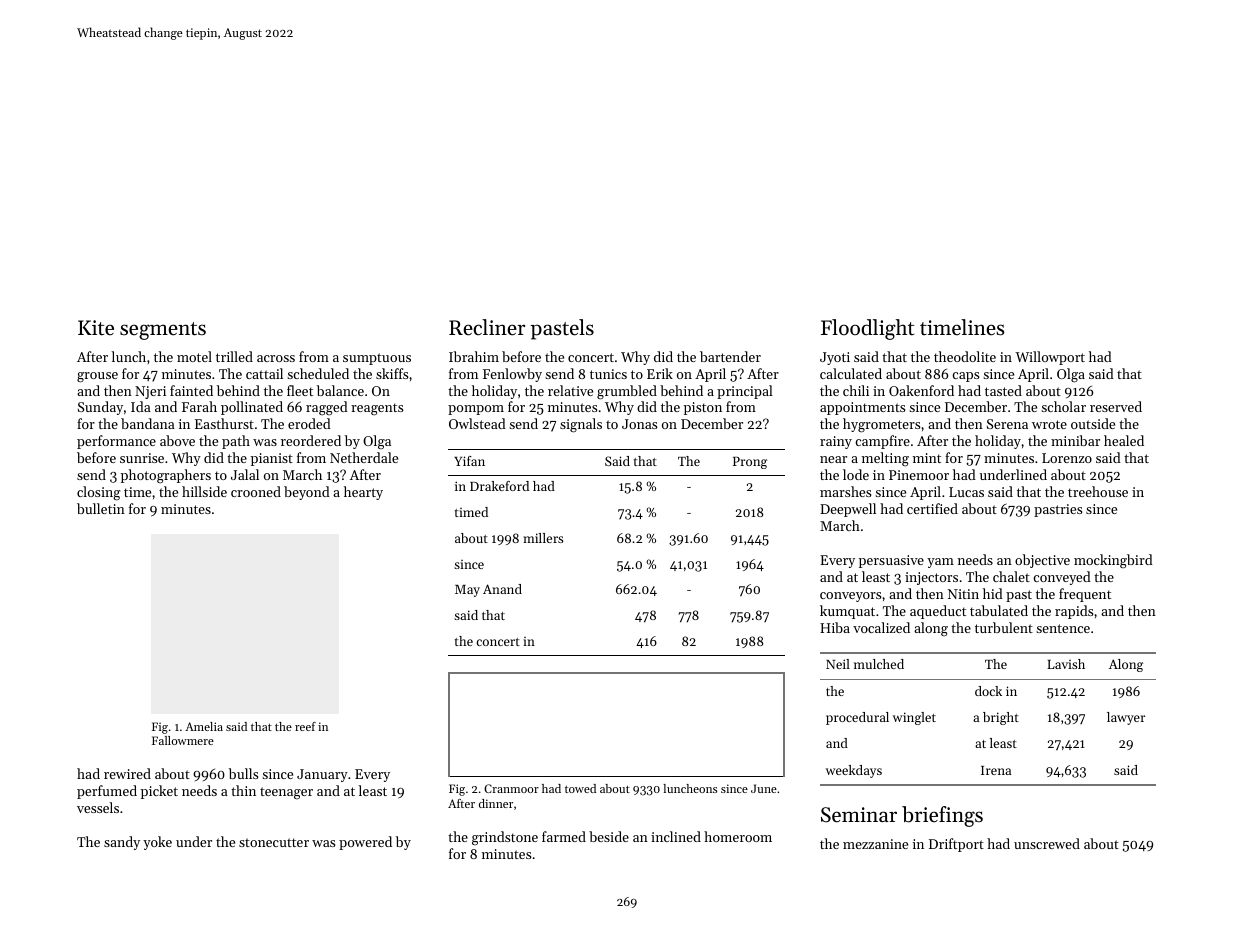 The height and width of the screenshot is (952, 1233). What do you see at coordinates (96, 328) in the screenshot?
I see `Kite` at bounding box center [96, 328].
